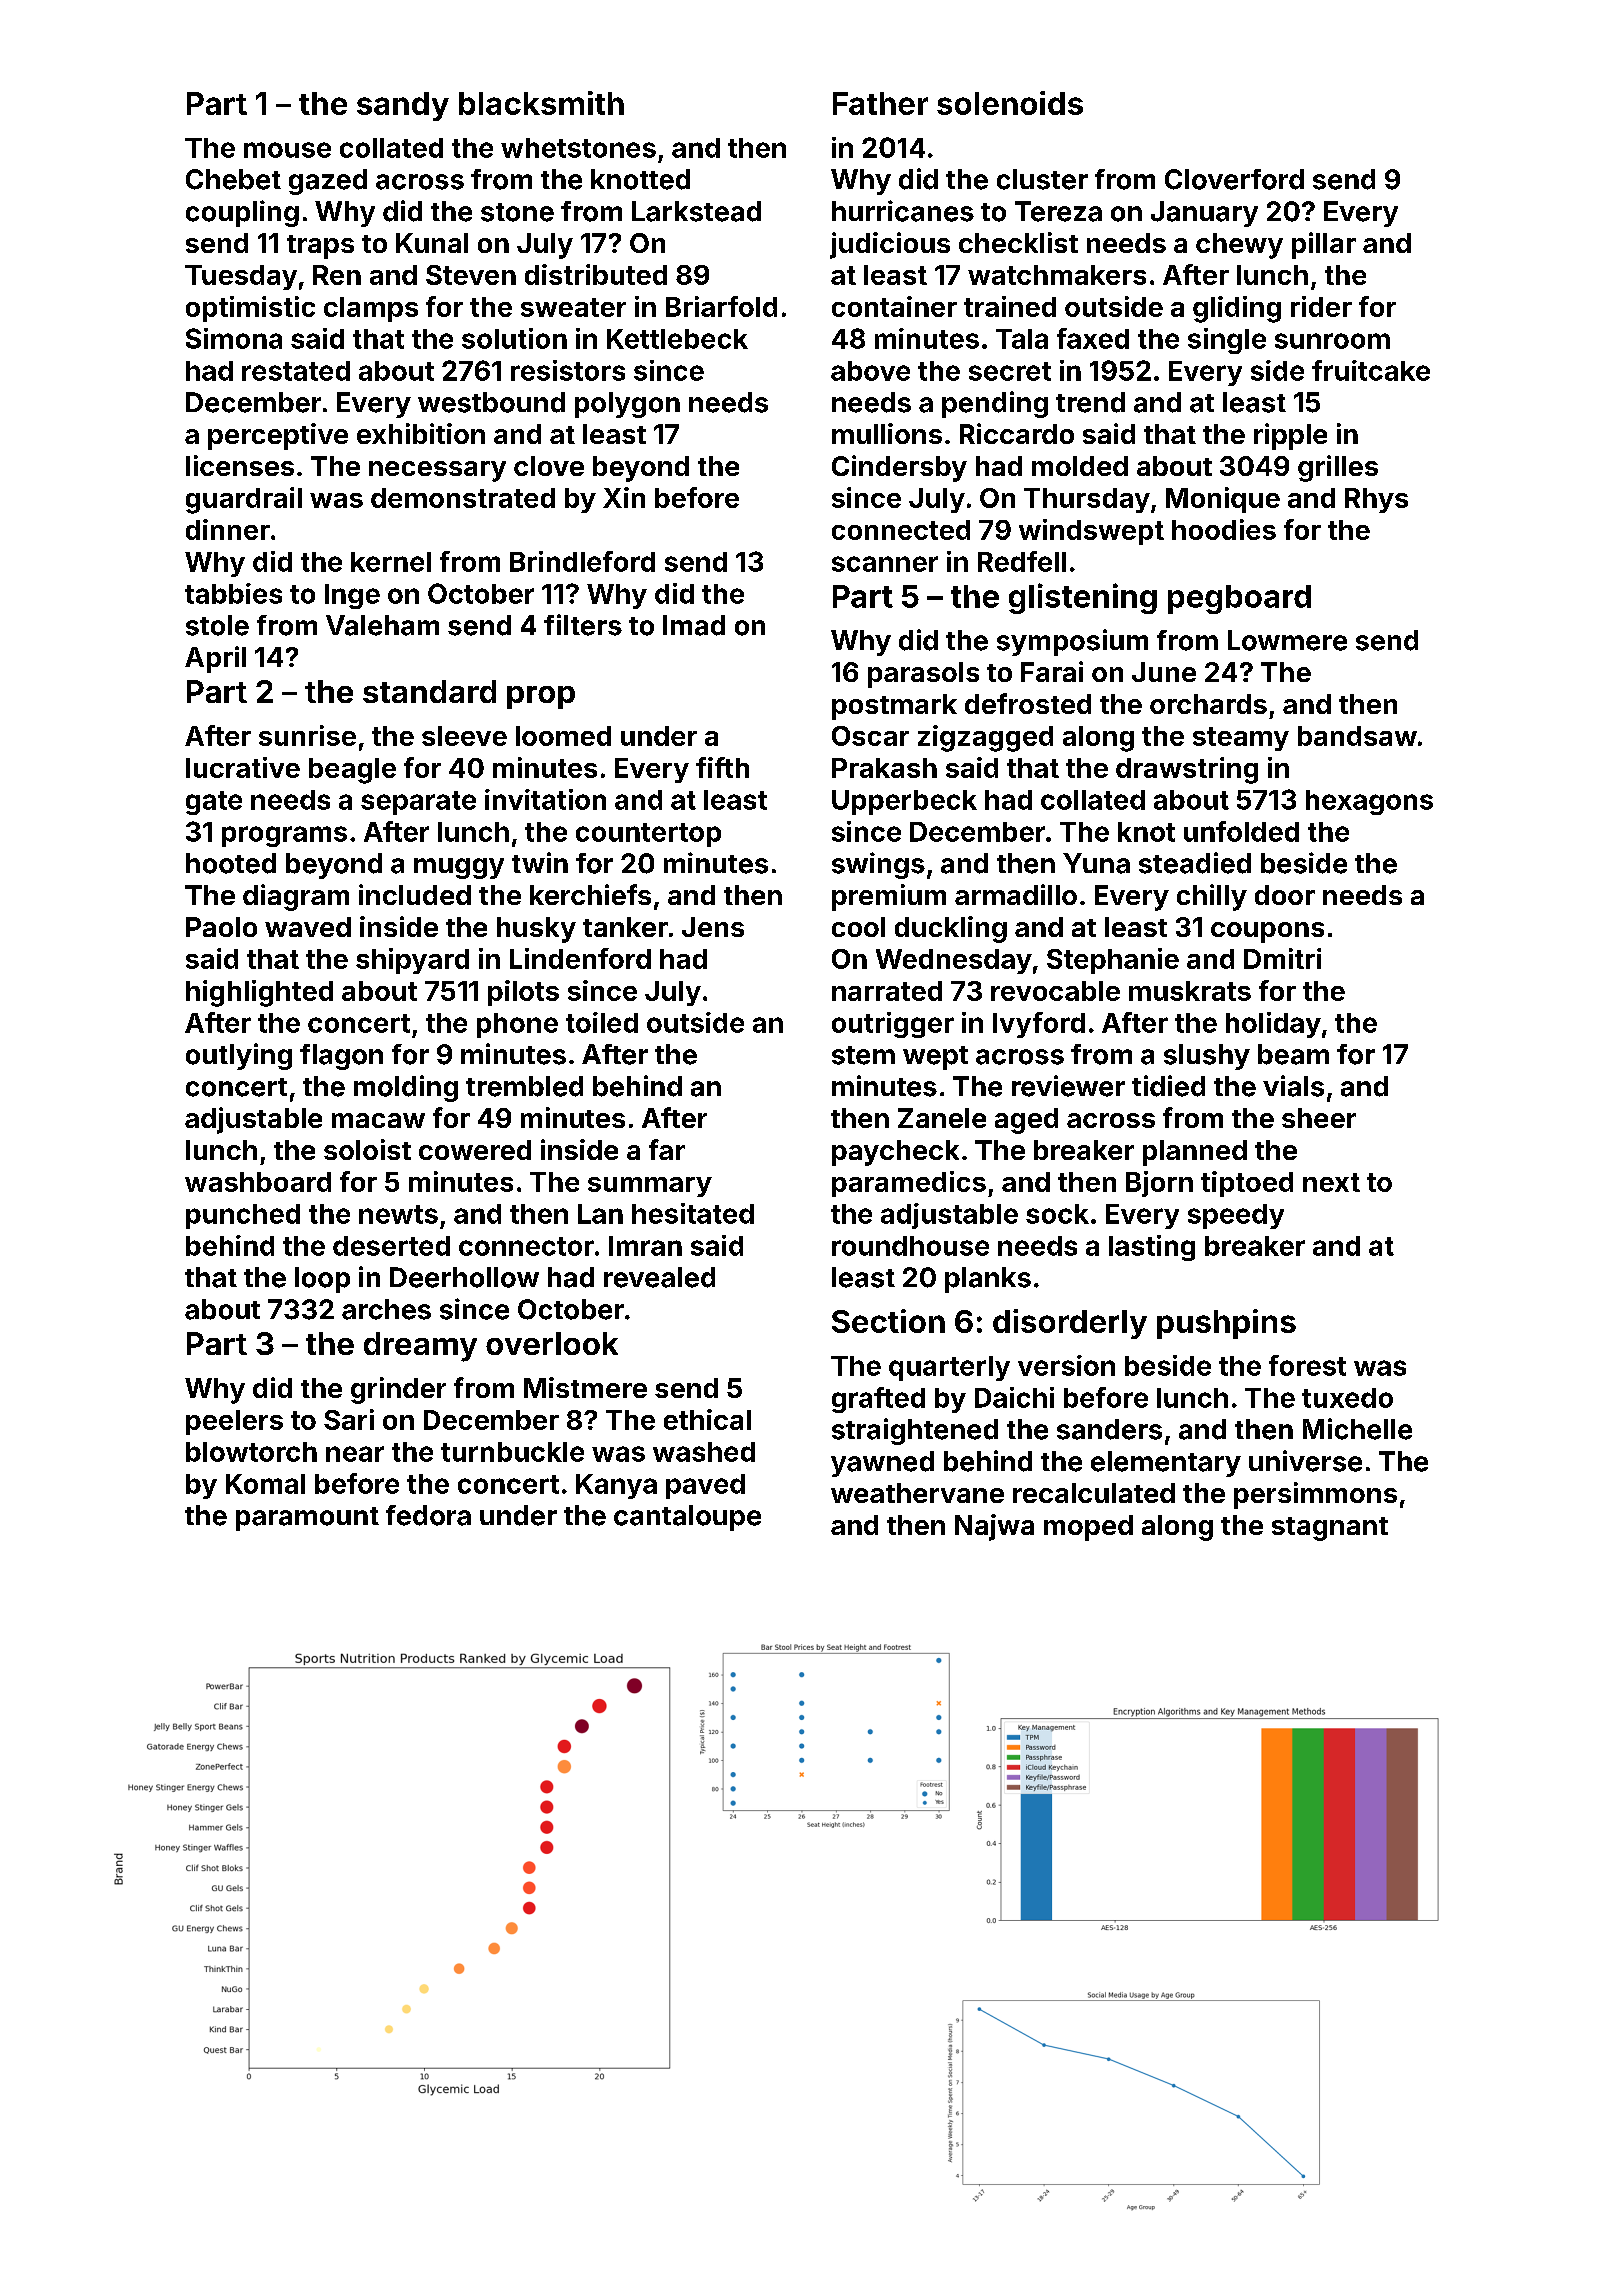 This screenshot has width=1620, height=2292. Describe the element at coordinates (1212, 897) in the screenshot. I see `chilly` at that location.
